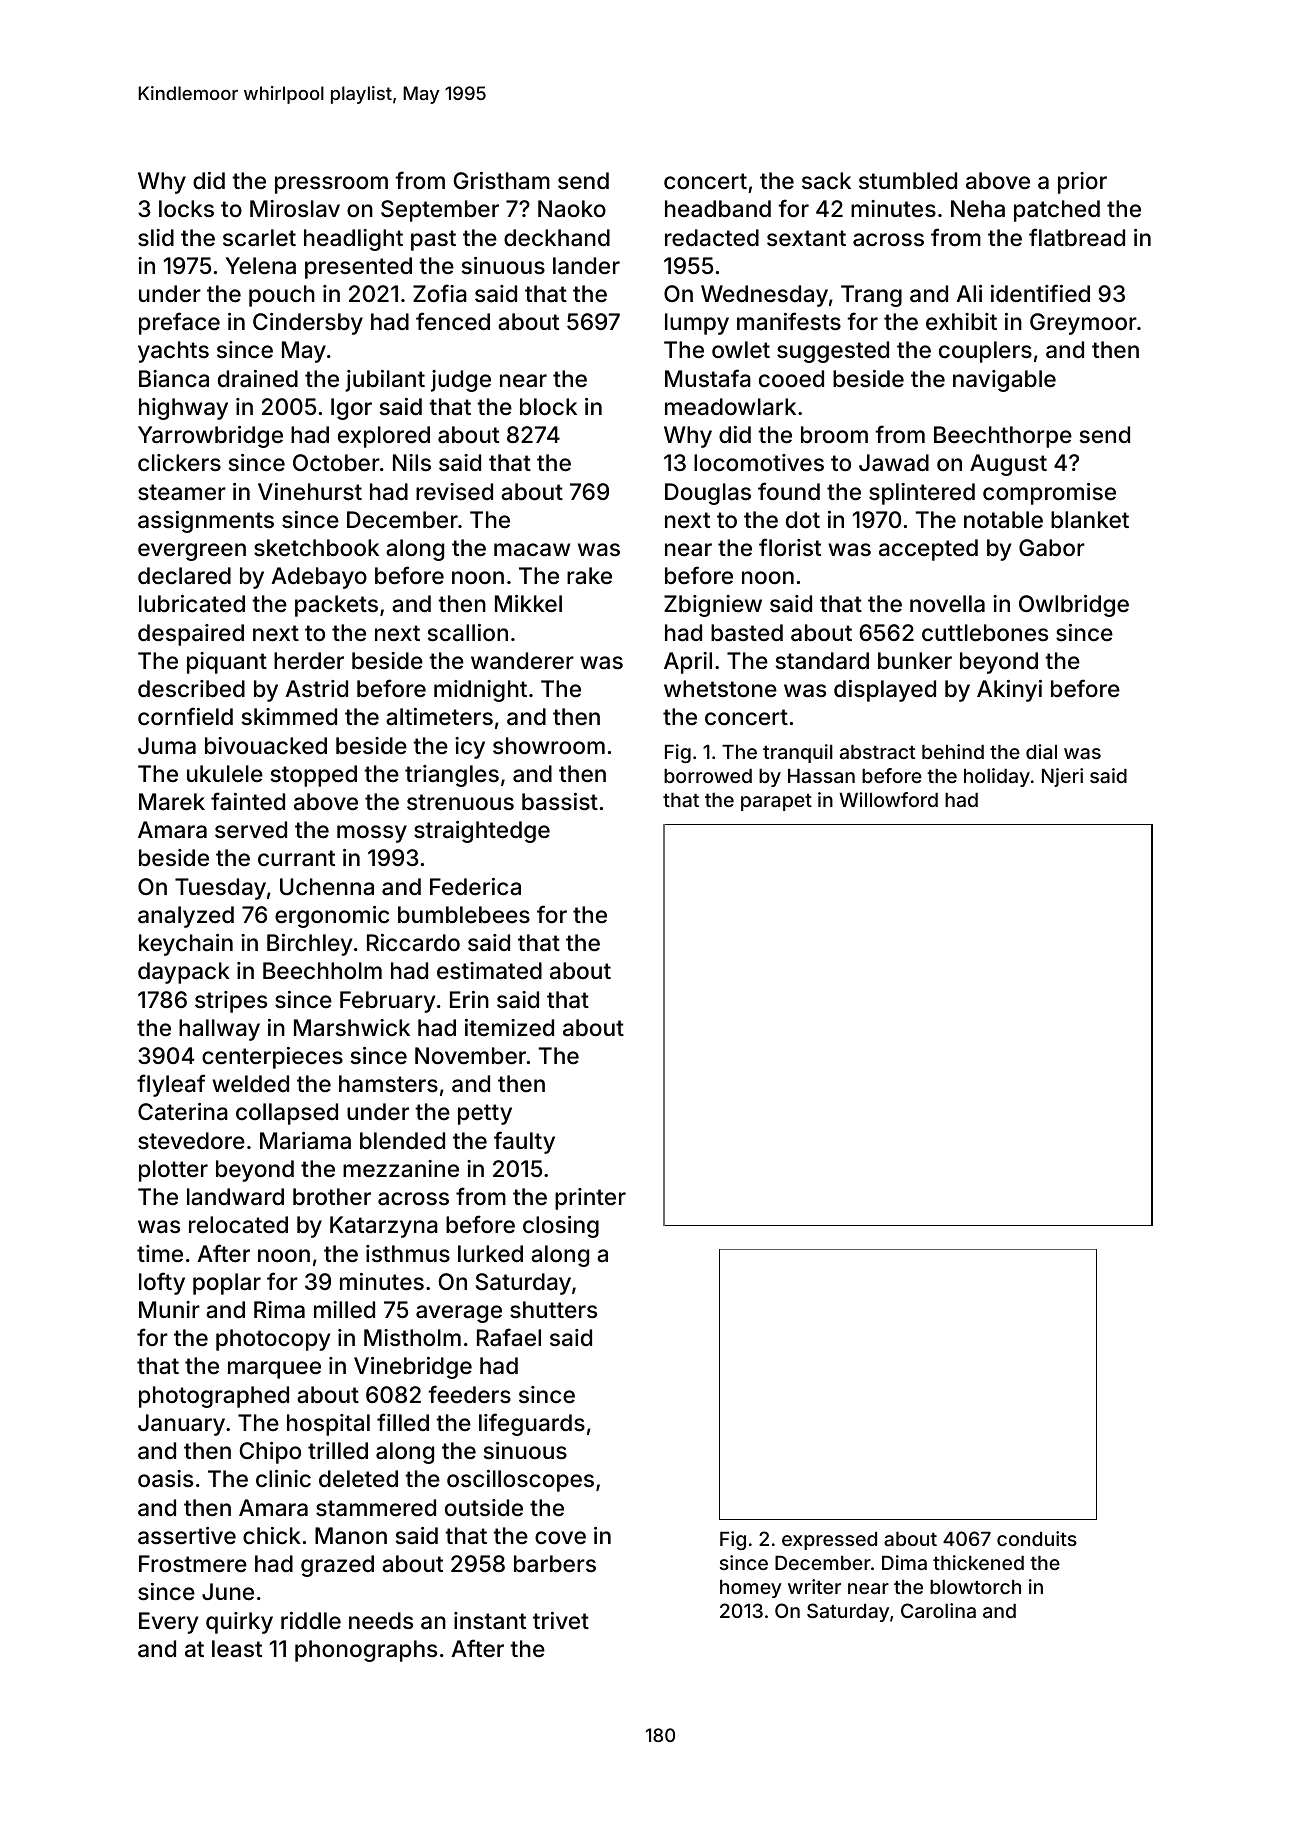 This screenshot has height=1825, width=1290. Describe the element at coordinates (1083, 324) in the screenshot. I see `Greymoor` at that location.
